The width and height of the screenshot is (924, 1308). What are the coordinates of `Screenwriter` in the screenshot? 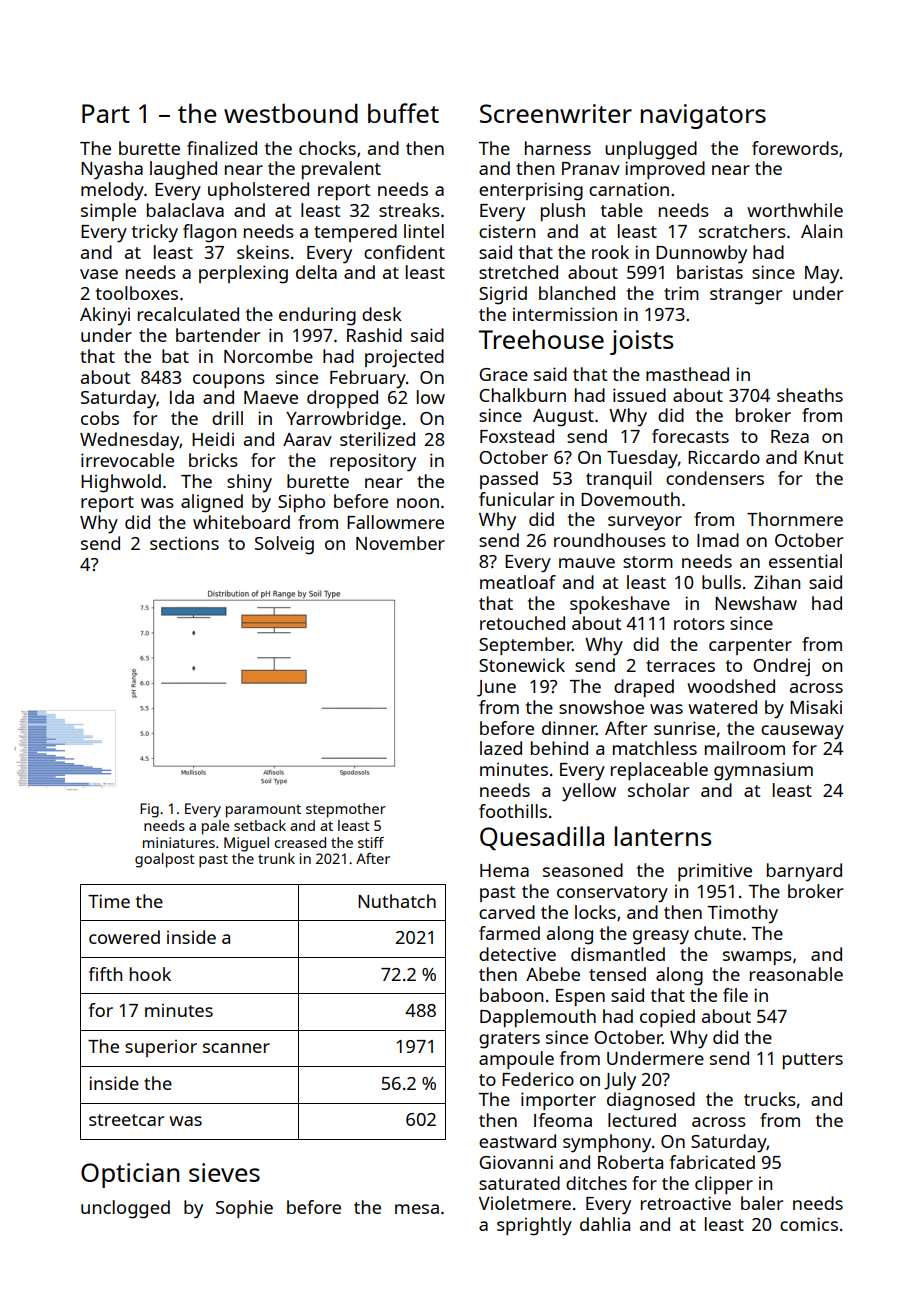 It's located at (556, 113).
